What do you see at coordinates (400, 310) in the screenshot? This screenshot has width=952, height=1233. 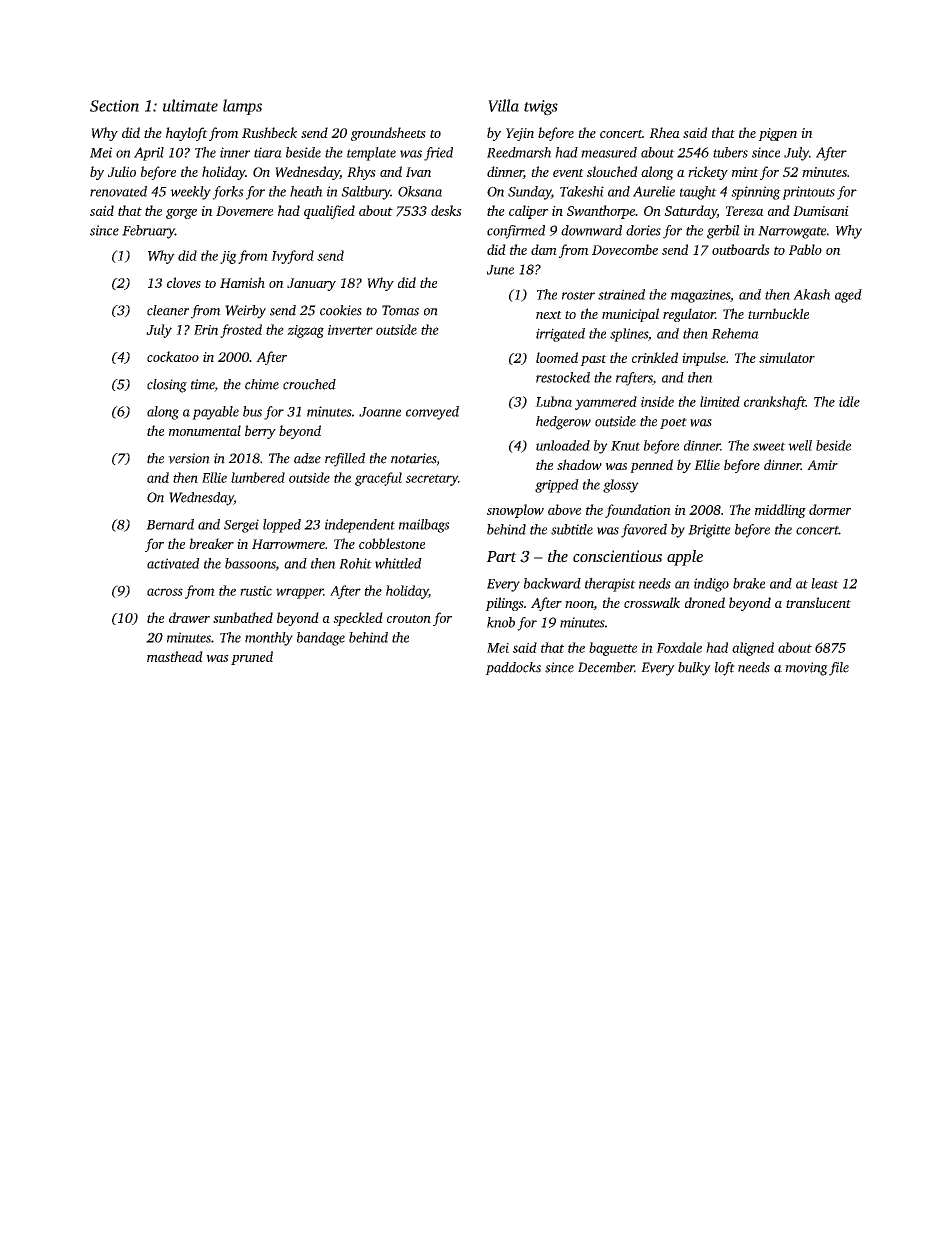 I see `Tomas` at bounding box center [400, 310].
